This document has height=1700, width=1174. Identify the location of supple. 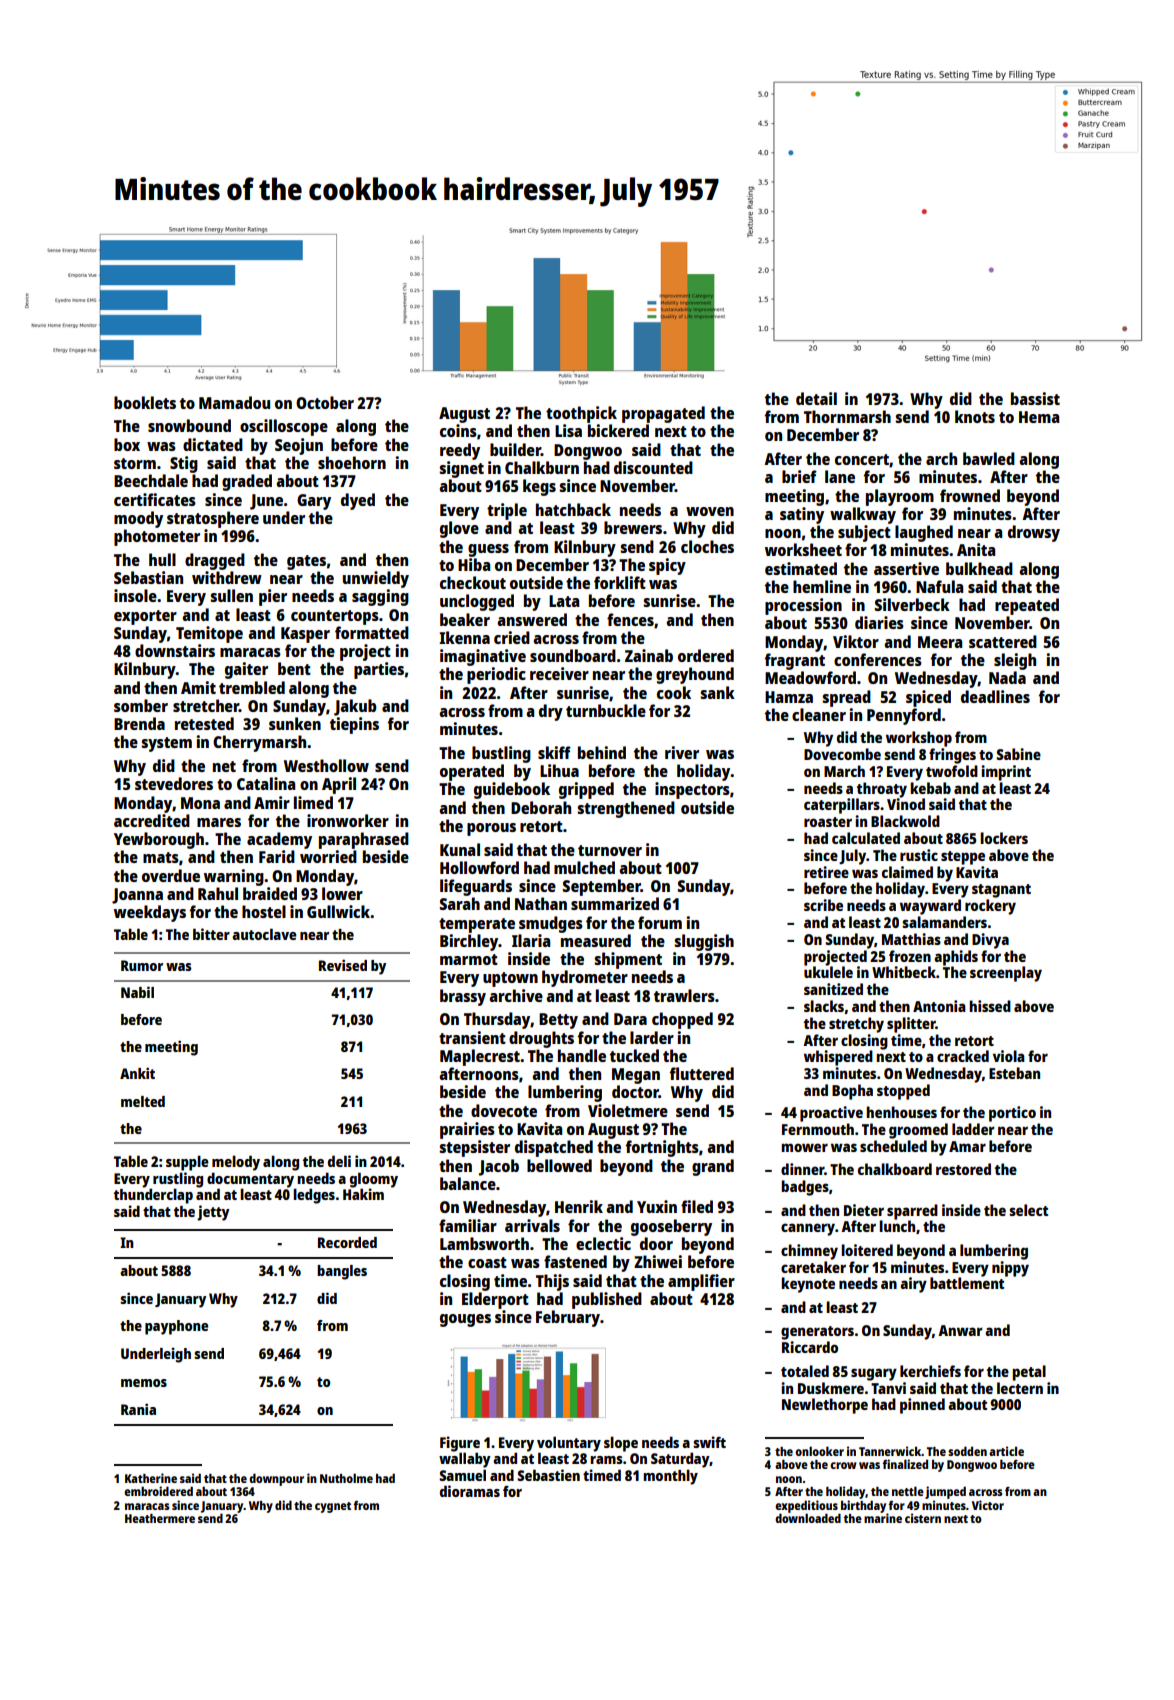
(187, 1163).
